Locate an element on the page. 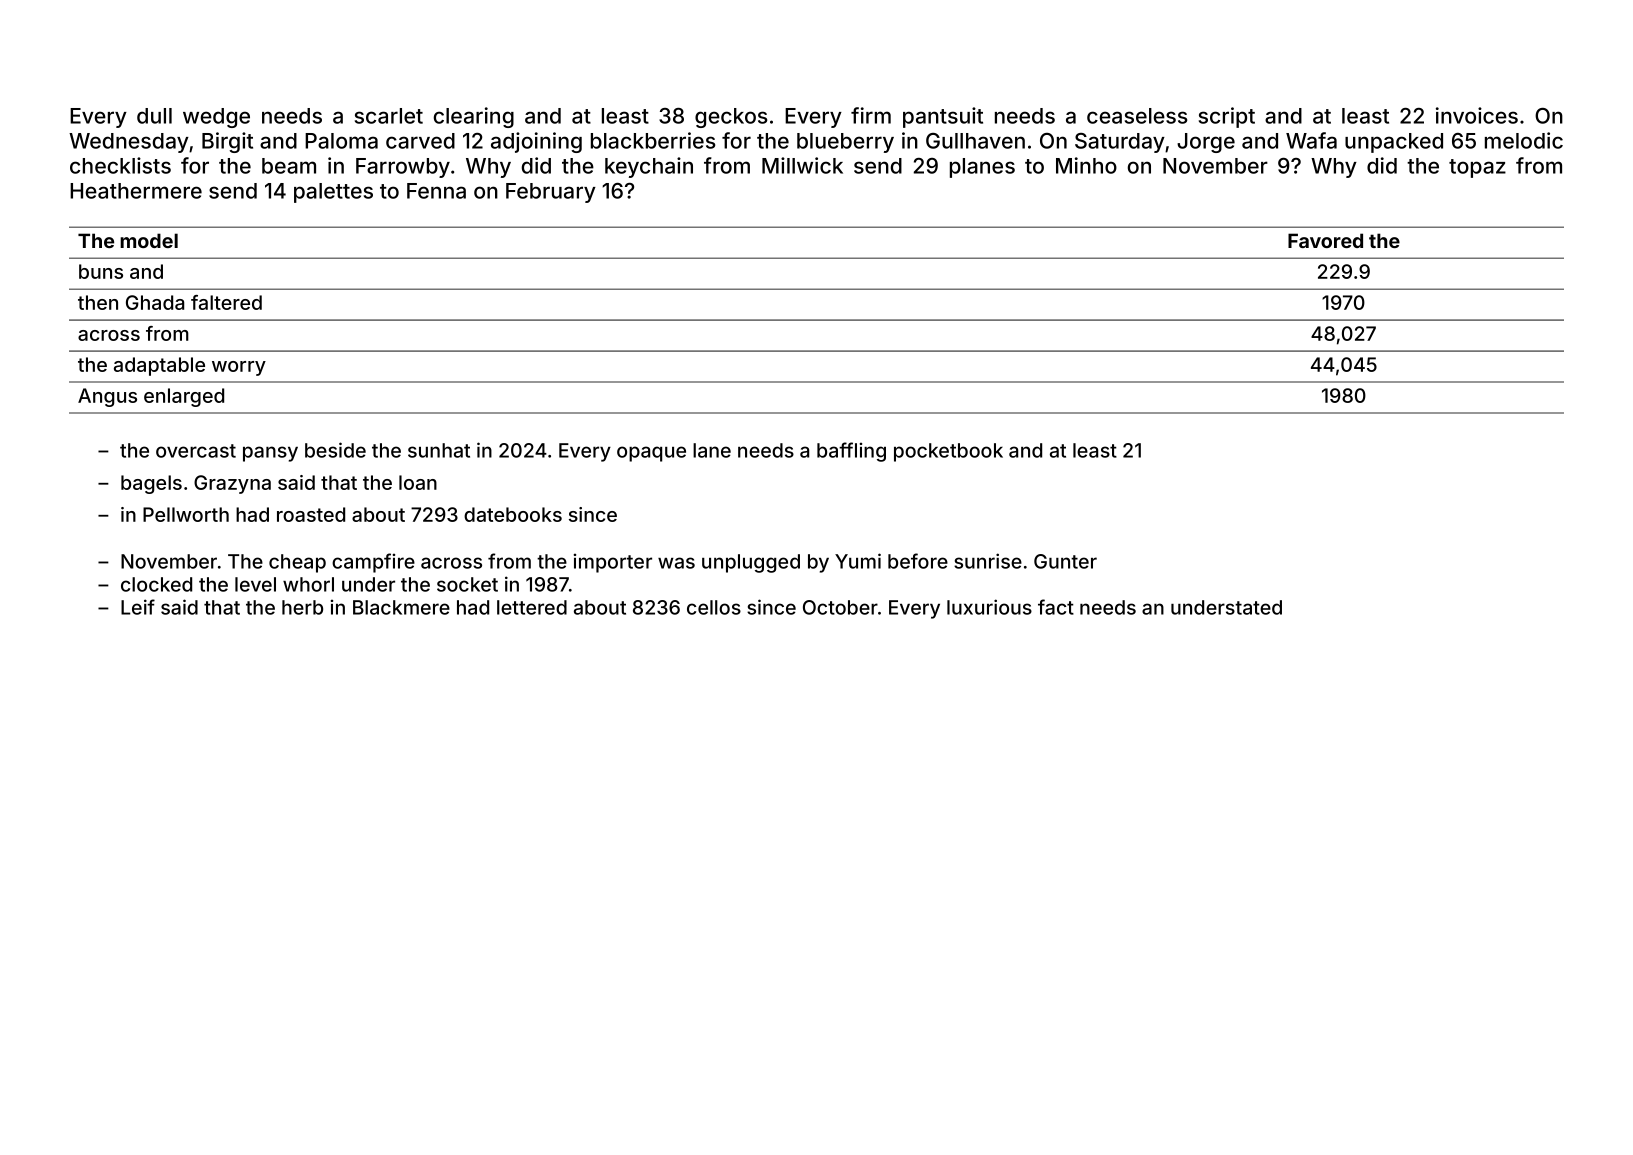 This image has height=1155, width=1633. faltered is located at coordinates (226, 302).
